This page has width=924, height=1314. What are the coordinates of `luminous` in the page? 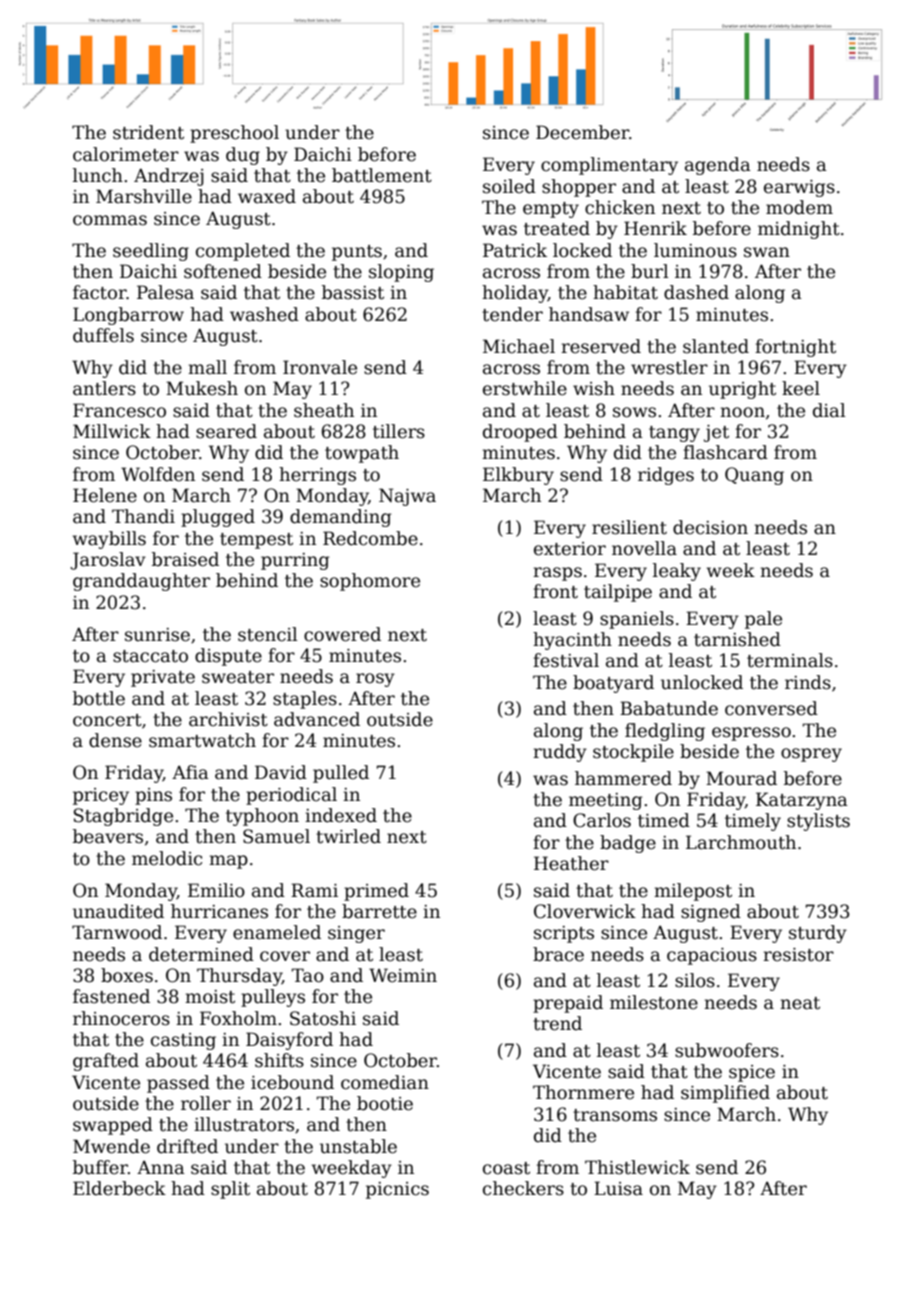 It's located at (695, 250).
